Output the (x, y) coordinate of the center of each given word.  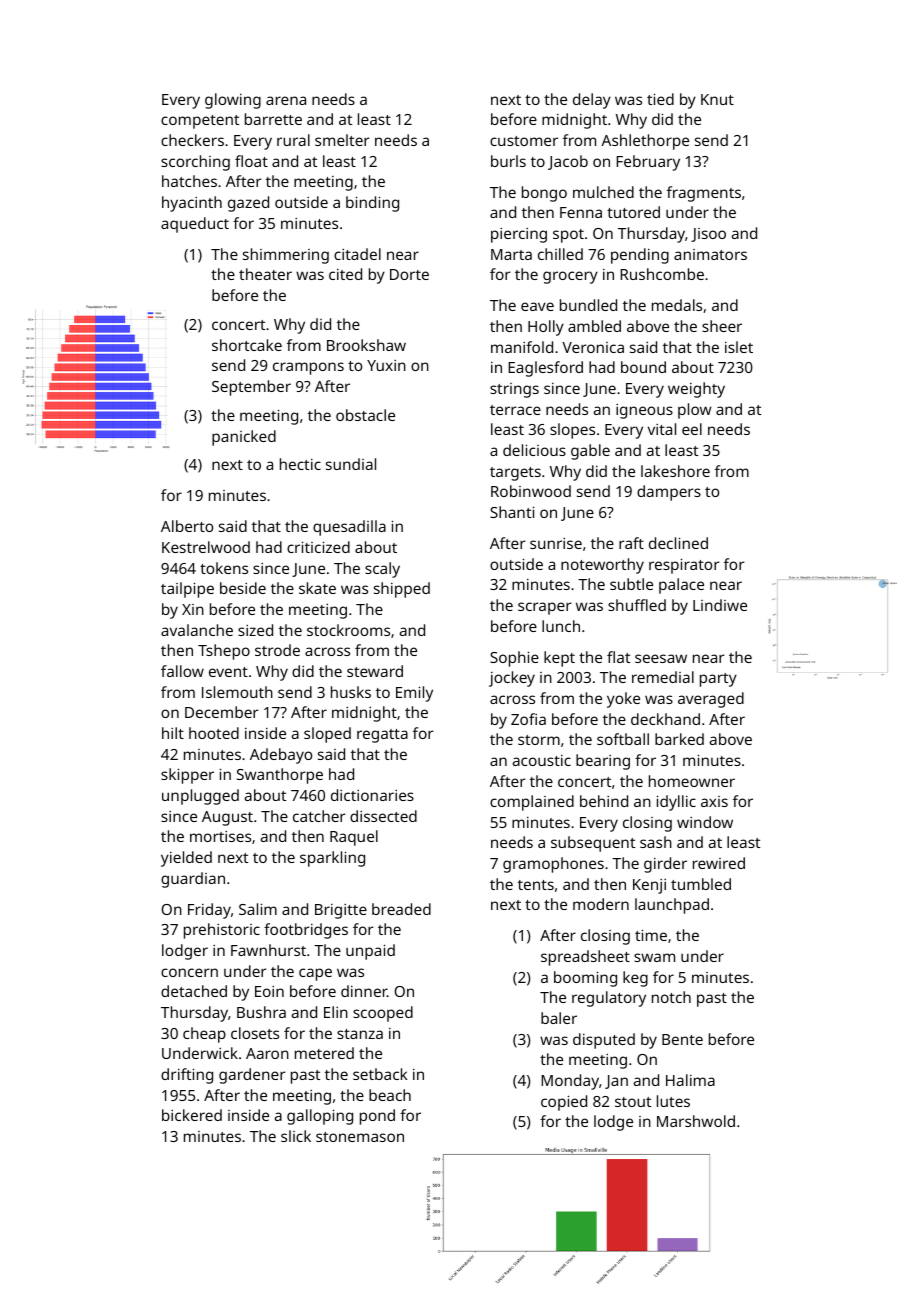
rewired (719, 863)
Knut (717, 99)
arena (286, 100)
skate (317, 588)
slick (296, 1136)
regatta (382, 736)
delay (592, 101)
